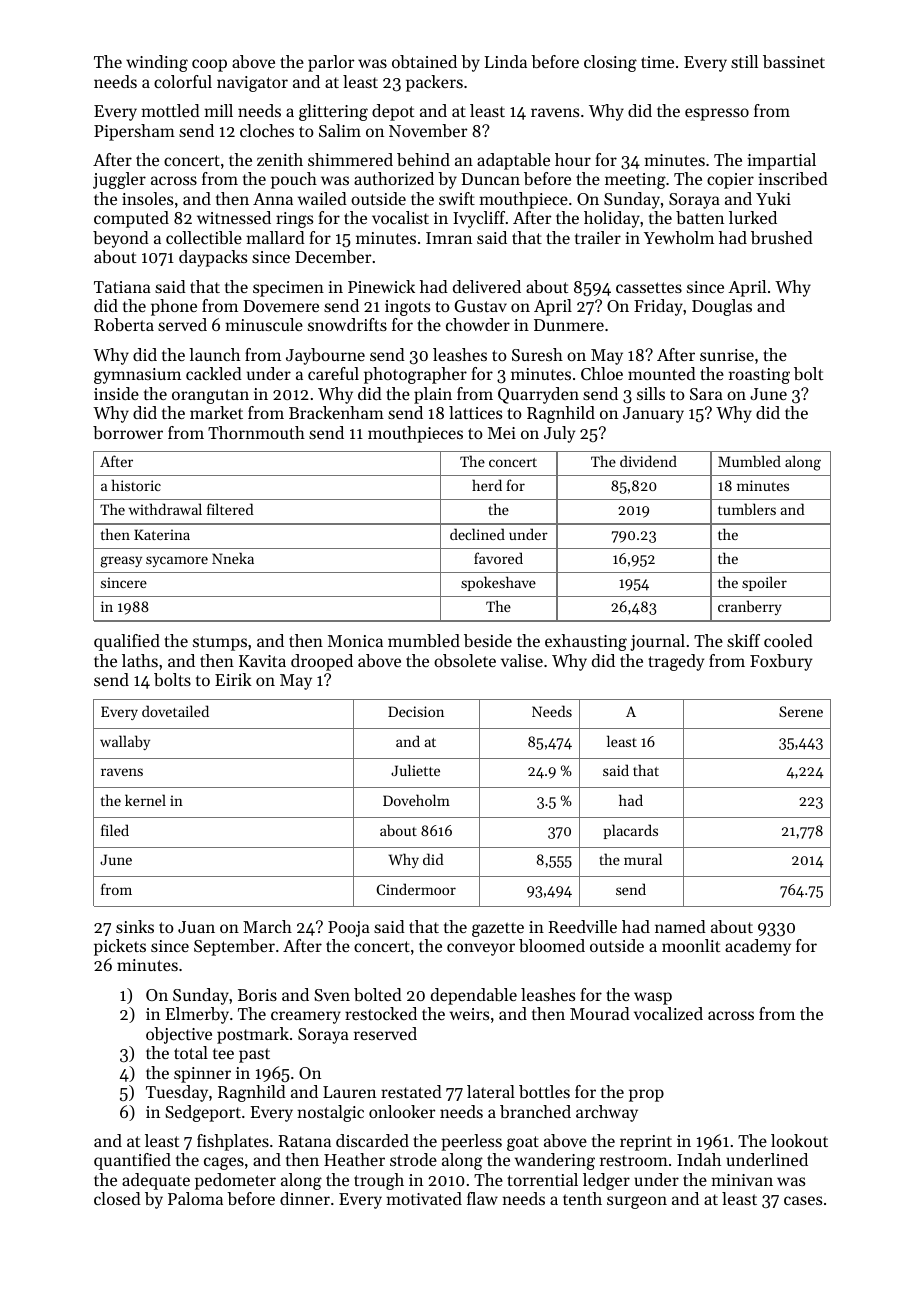 This screenshot has width=924, height=1308. What do you see at coordinates (477, 534) in the screenshot?
I see `declined` at bounding box center [477, 534].
